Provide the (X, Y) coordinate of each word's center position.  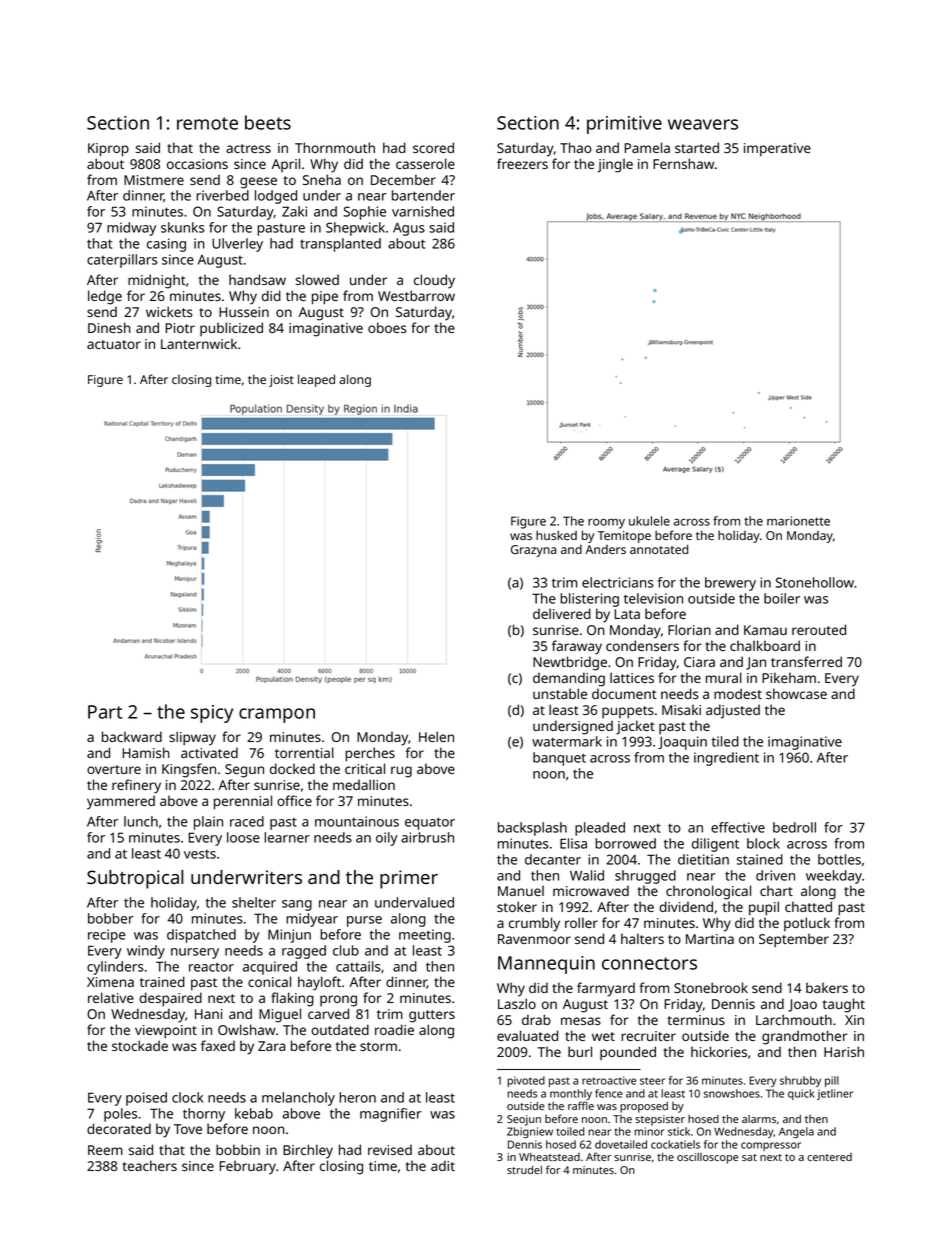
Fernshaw (683, 163)
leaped (316, 380)
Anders (605, 549)
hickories (719, 1051)
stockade (140, 1045)
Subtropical (135, 879)
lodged (276, 197)
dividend (686, 906)
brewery (730, 584)
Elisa (573, 843)
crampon (277, 715)
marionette (798, 521)
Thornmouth (335, 147)
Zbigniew (530, 1132)
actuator (114, 344)
